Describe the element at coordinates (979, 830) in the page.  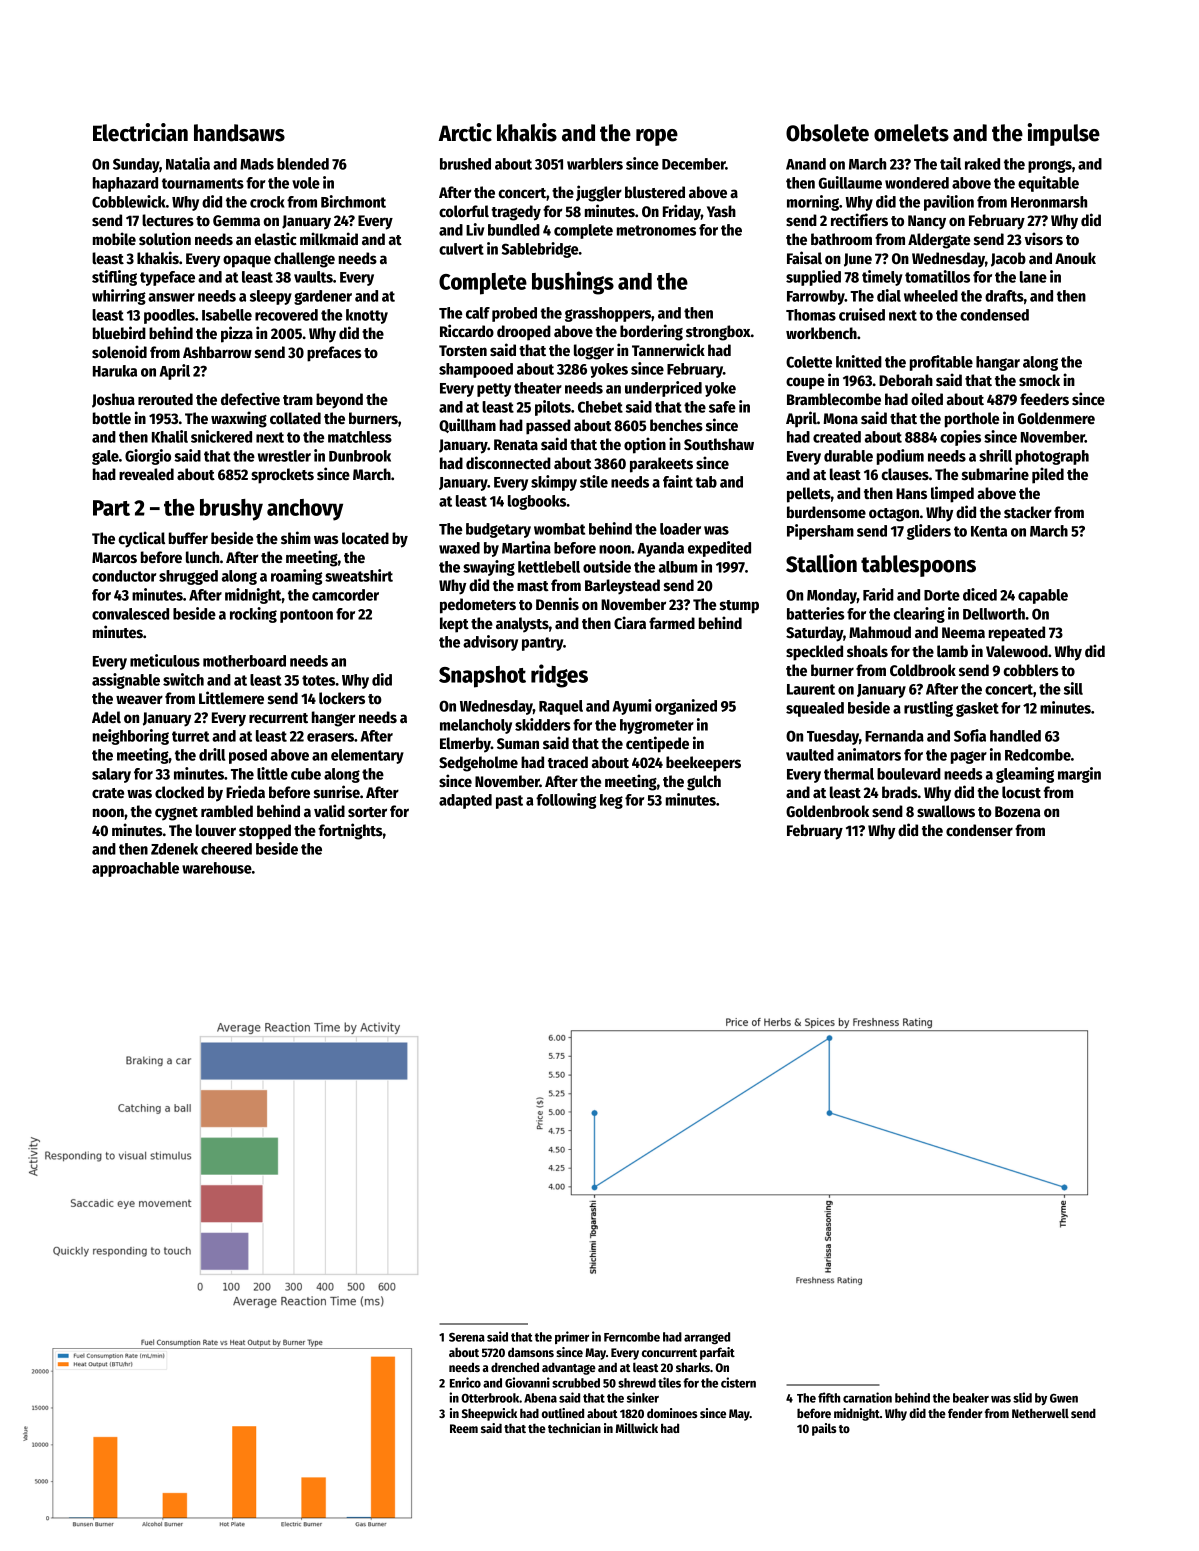
I see `condenser` at that location.
